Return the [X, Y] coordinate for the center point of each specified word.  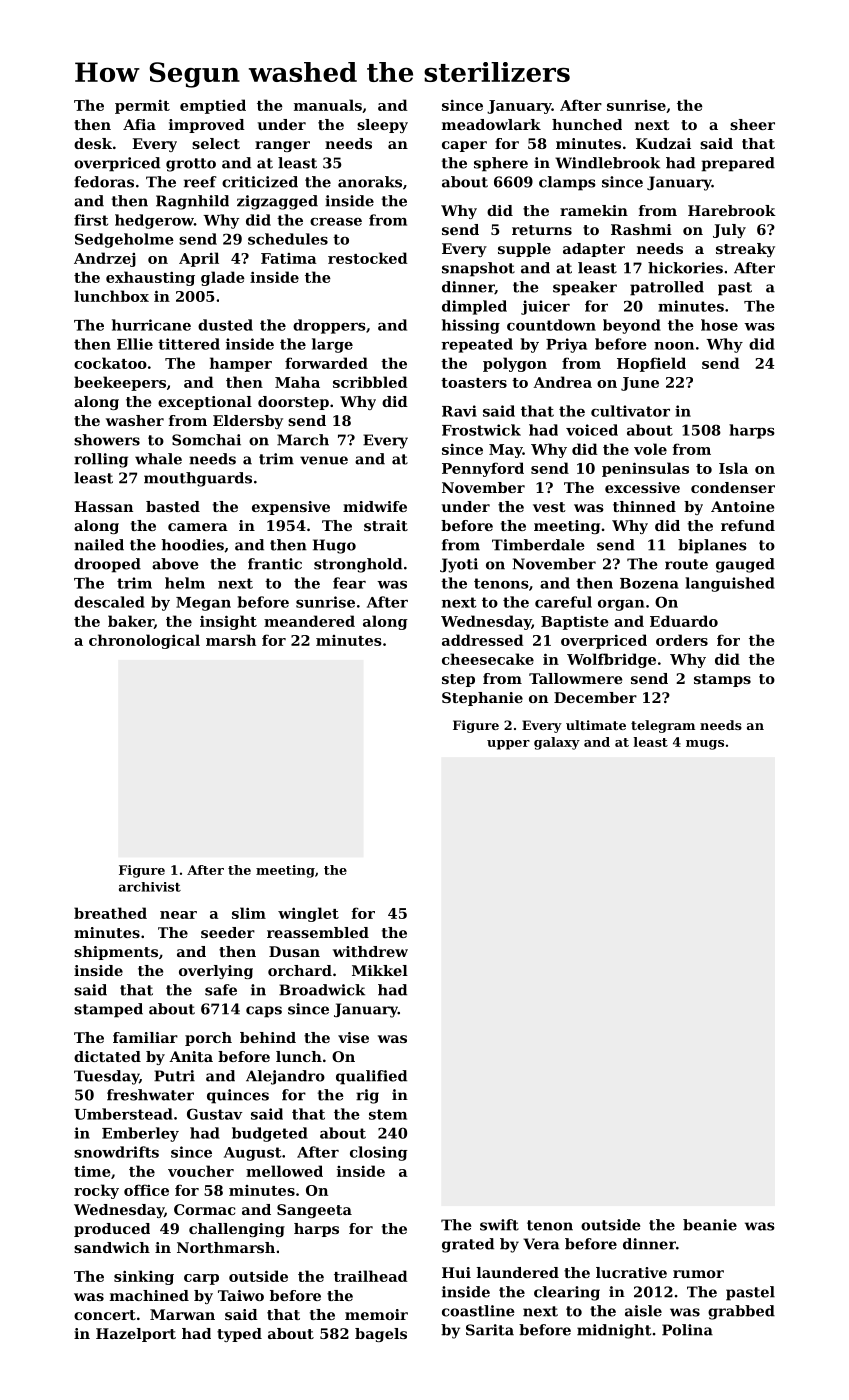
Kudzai [663, 143]
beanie [710, 1225]
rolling [101, 460]
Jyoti [459, 565]
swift [499, 1225]
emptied [213, 106]
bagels [381, 1335]
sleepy [382, 126]
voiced [592, 430]
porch [208, 1039]
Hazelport [136, 1335]
